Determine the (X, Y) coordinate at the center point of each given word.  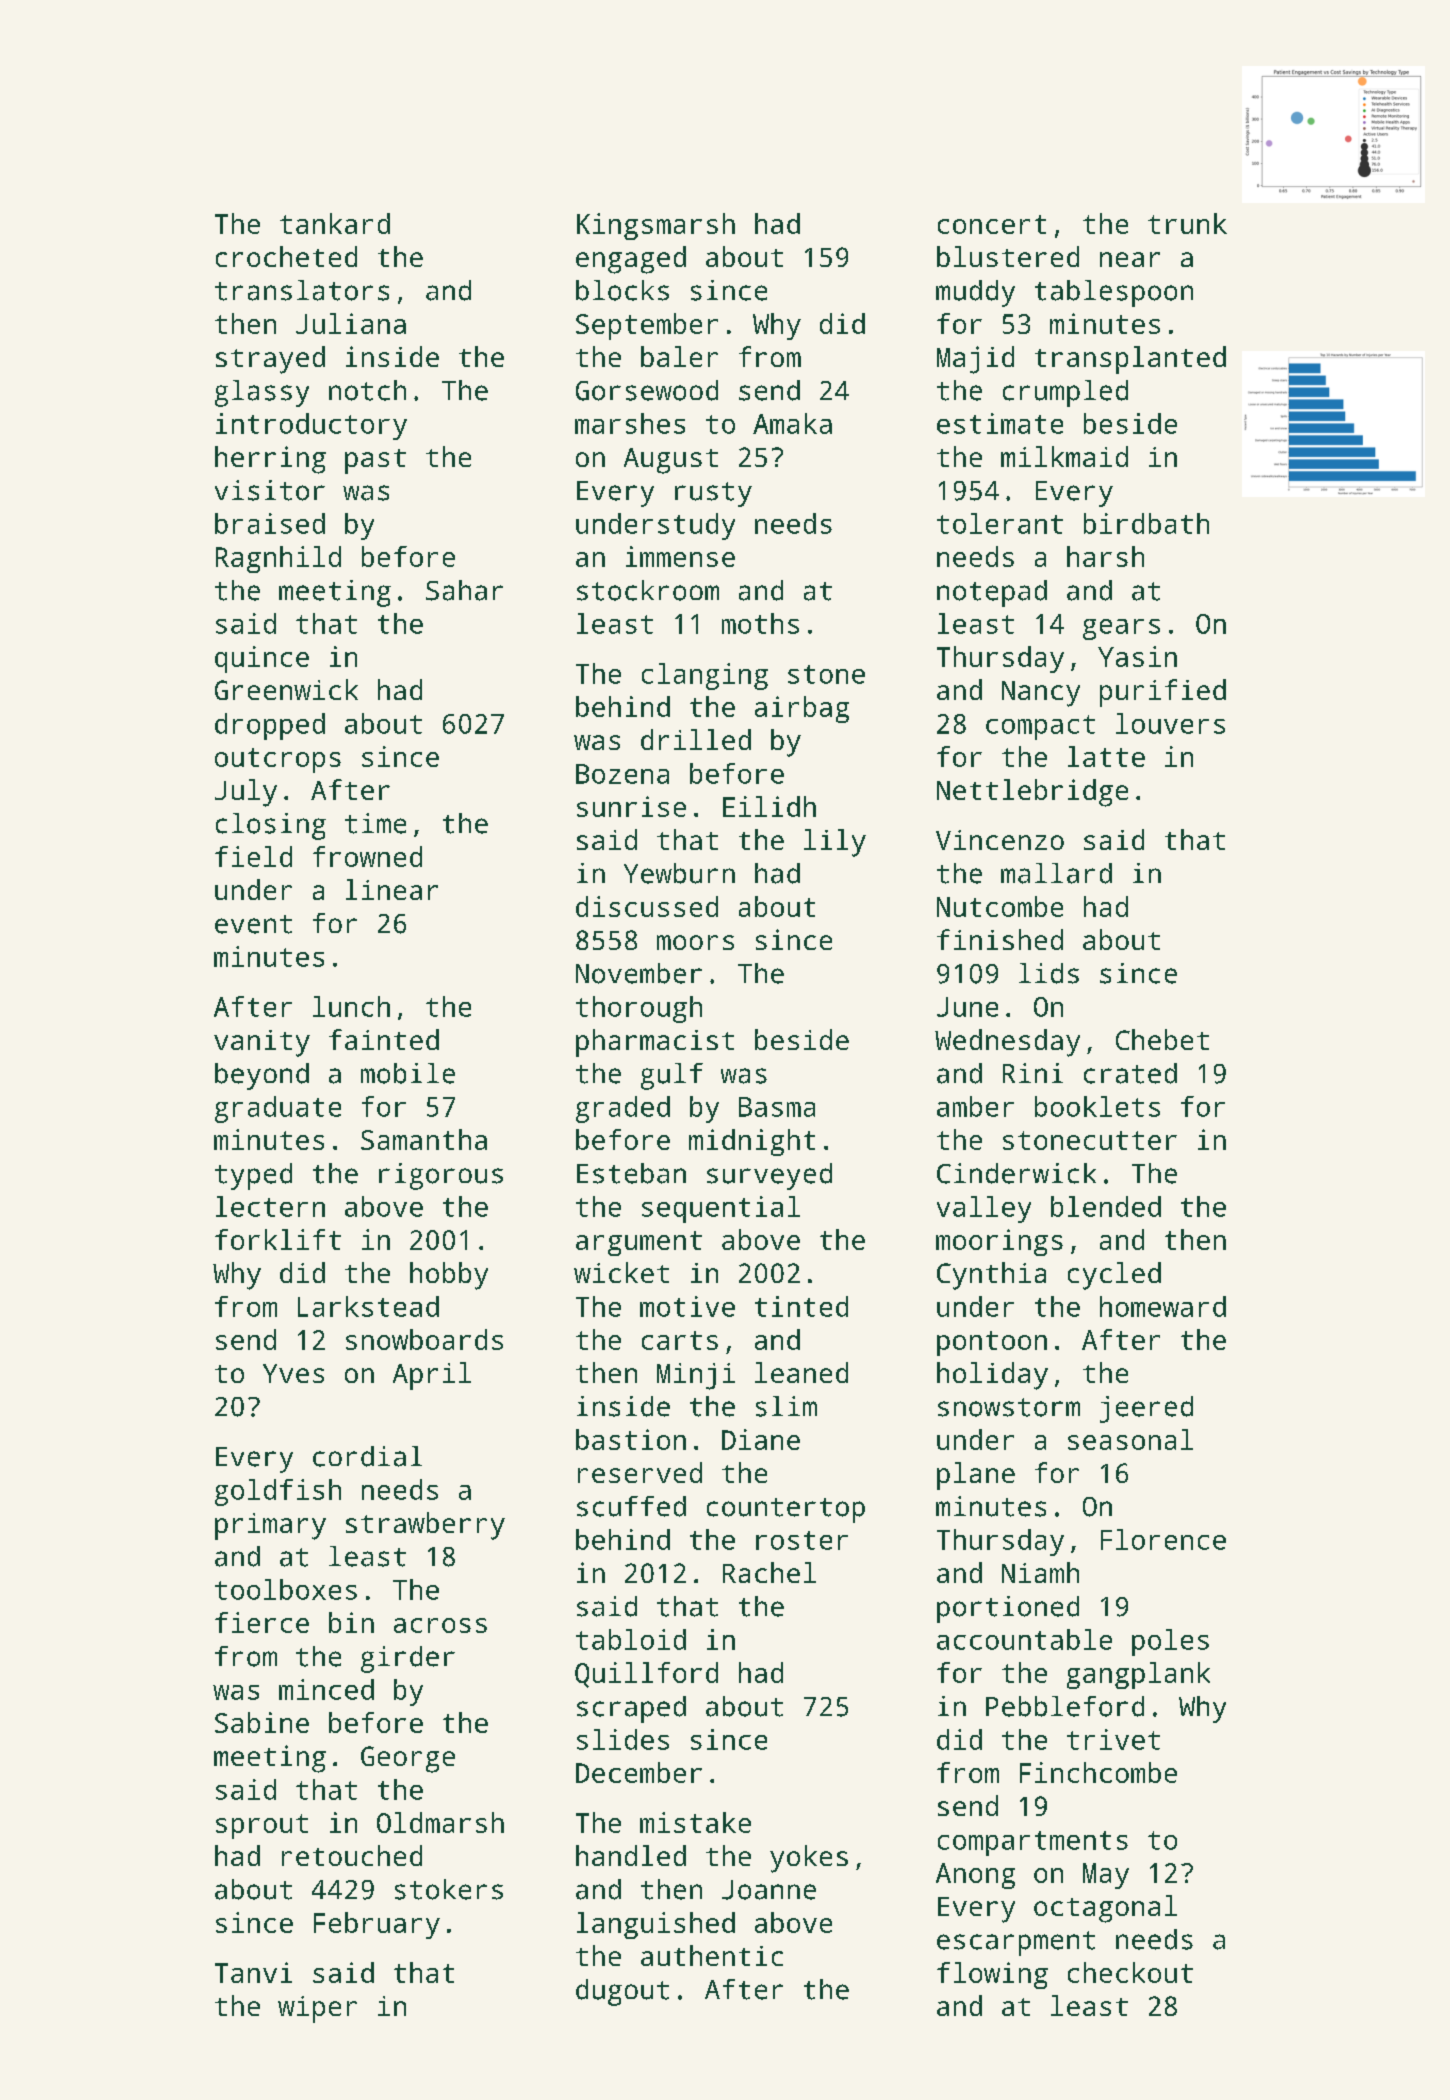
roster (802, 1540)
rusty (713, 494)
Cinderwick (1016, 1173)
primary (270, 1526)
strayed (270, 360)
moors (695, 942)
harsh (1105, 556)
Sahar (464, 590)
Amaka (792, 423)
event (253, 924)
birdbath (1146, 523)
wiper (317, 2009)
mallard (1056, 873)
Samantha (424, 1139)
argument (639, 1243)
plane (976, 1476)
